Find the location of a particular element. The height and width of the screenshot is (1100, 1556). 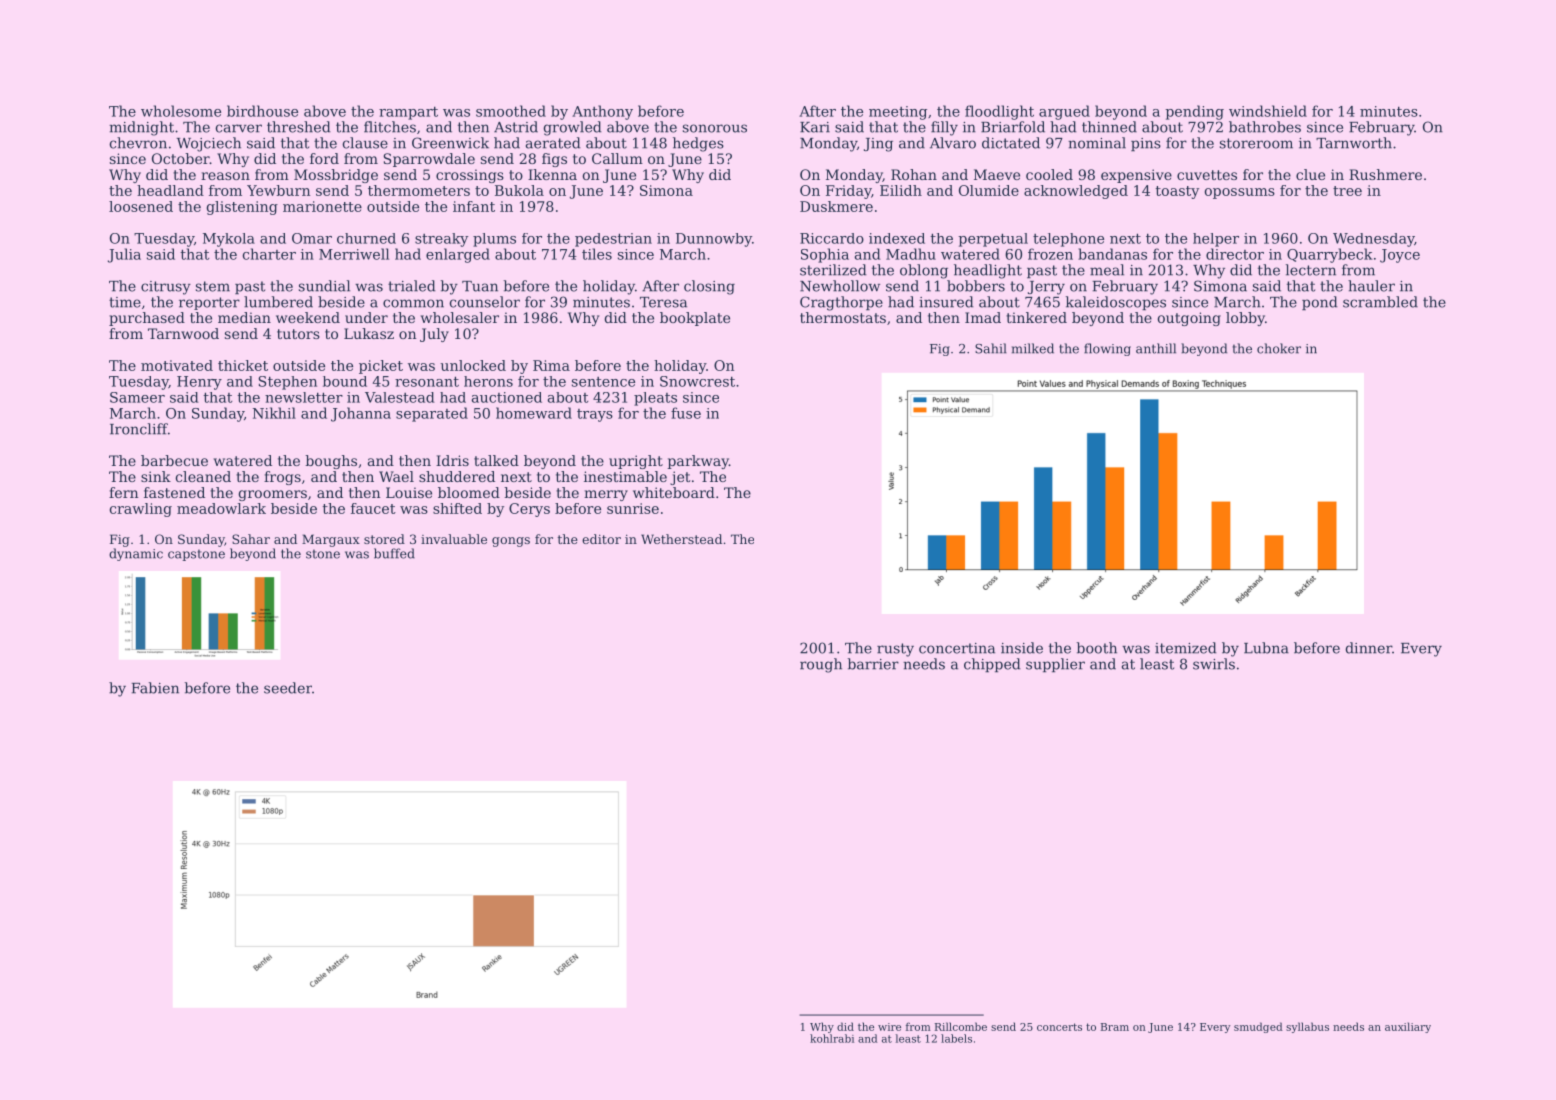

bookplate is located at coordinates (695, 319).
